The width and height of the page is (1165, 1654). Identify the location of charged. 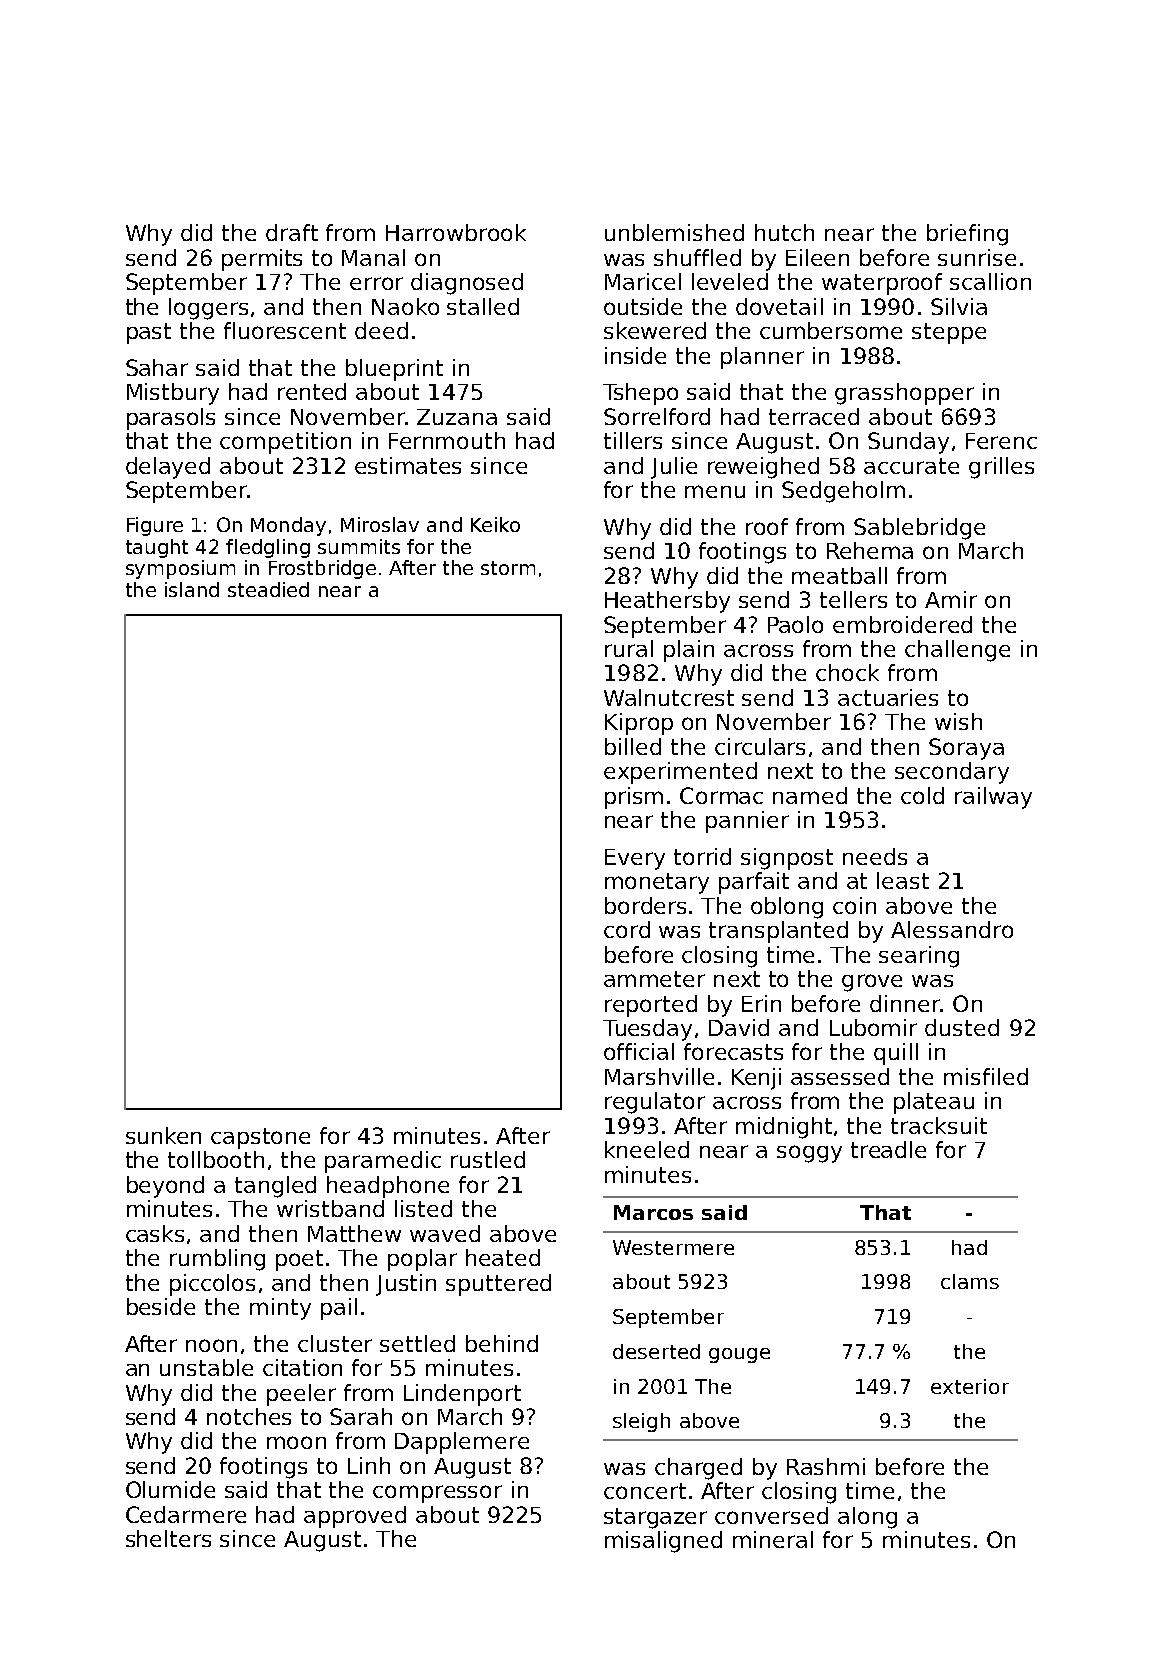
(698, 1469).
